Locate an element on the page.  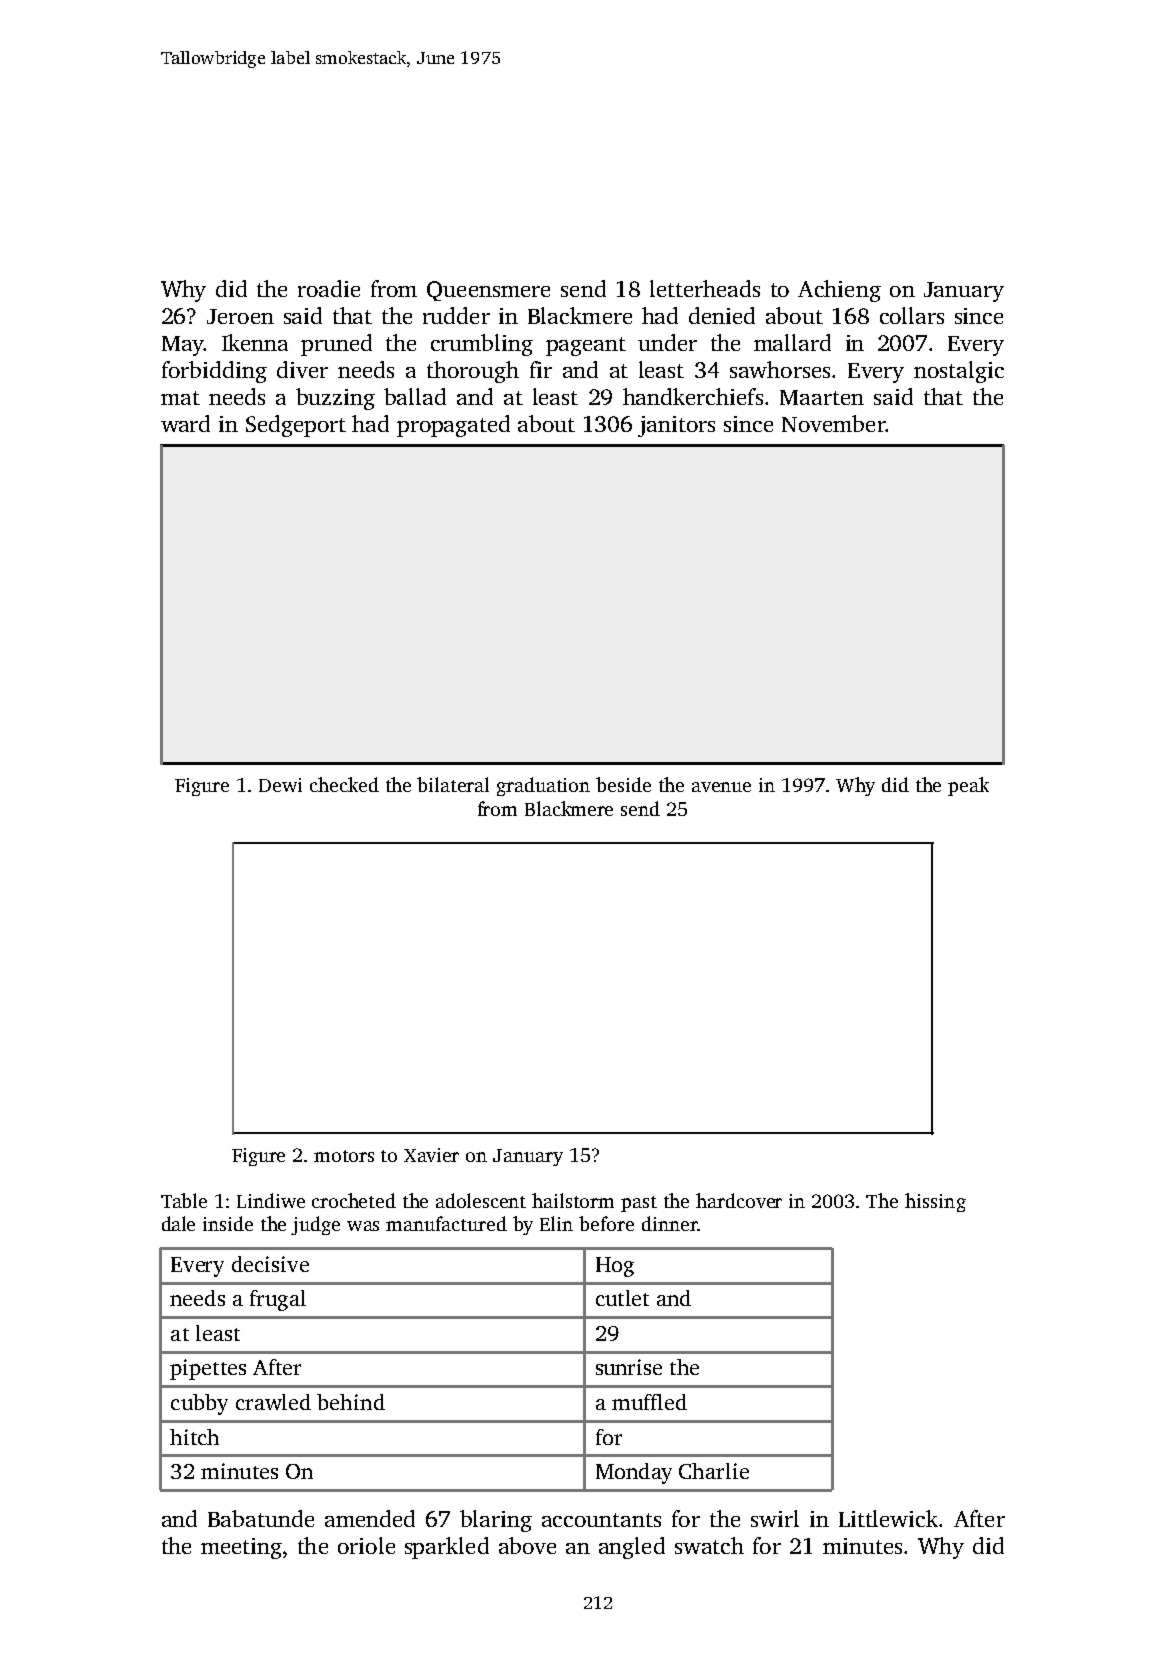
hitch is located at coordinates (194, 1437).
